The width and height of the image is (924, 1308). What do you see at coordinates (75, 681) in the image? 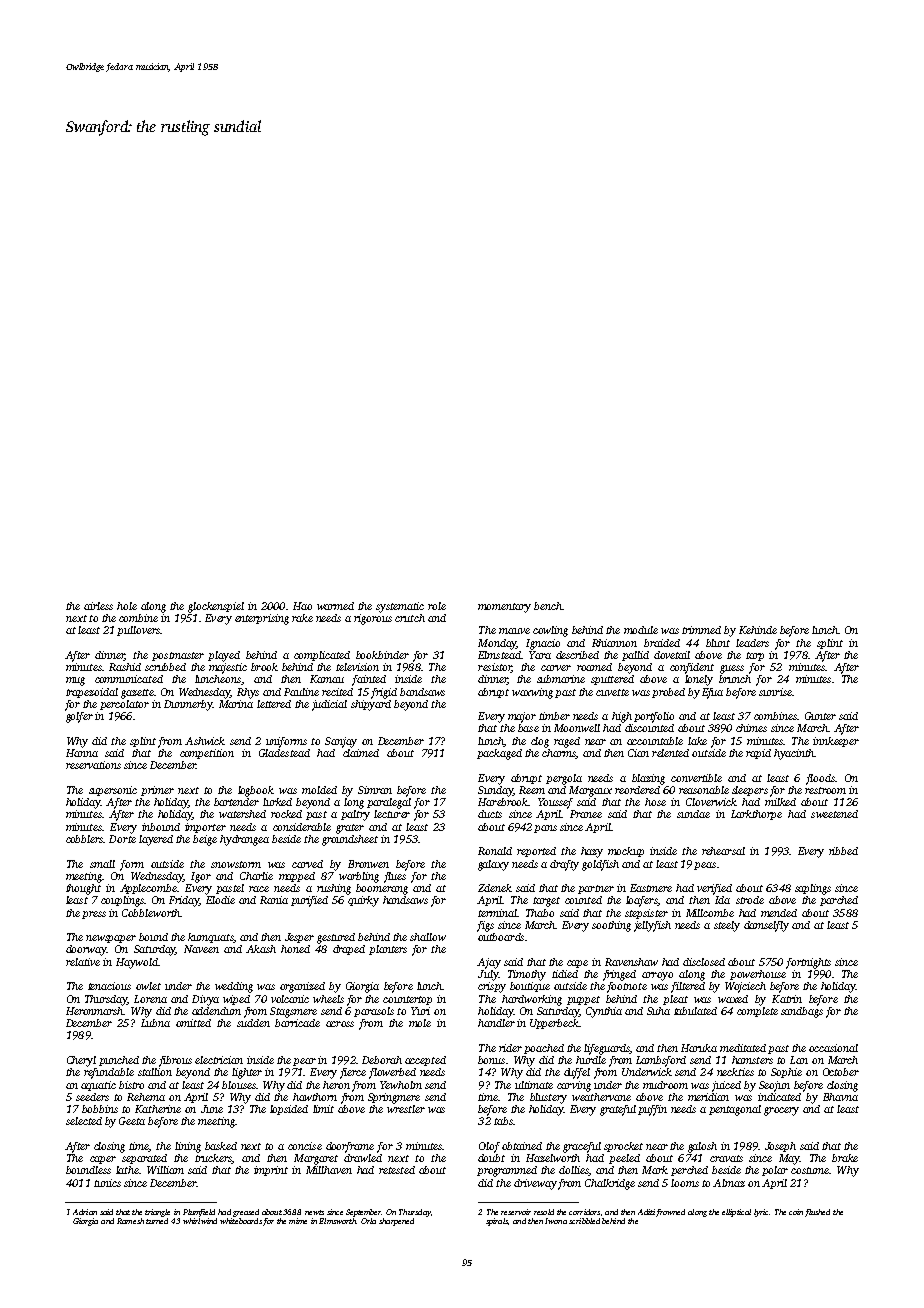
I see `mug` at bounding box center [75, 681].
